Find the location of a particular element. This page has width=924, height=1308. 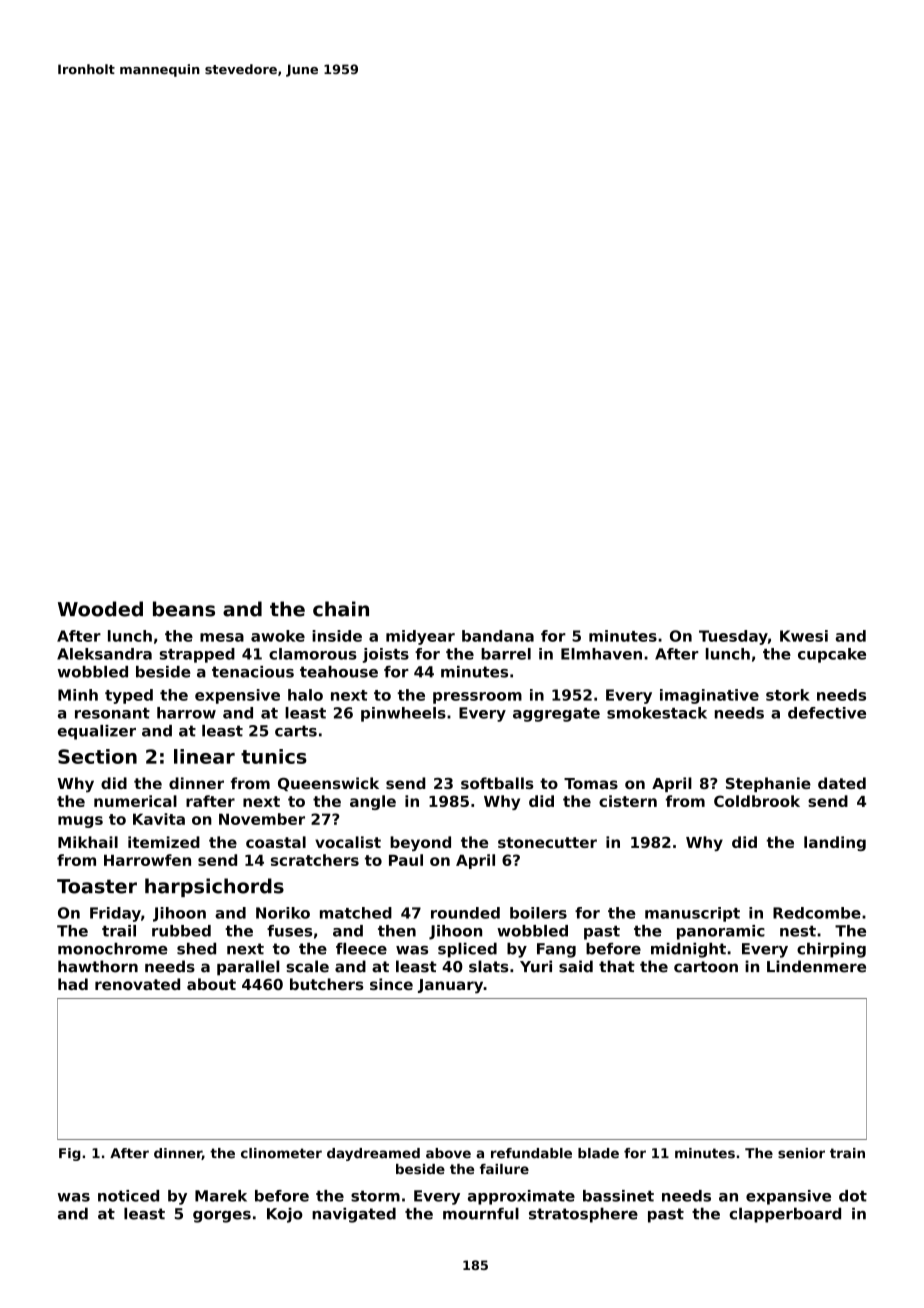

Redcombe is located at coordinates (817, 913).
